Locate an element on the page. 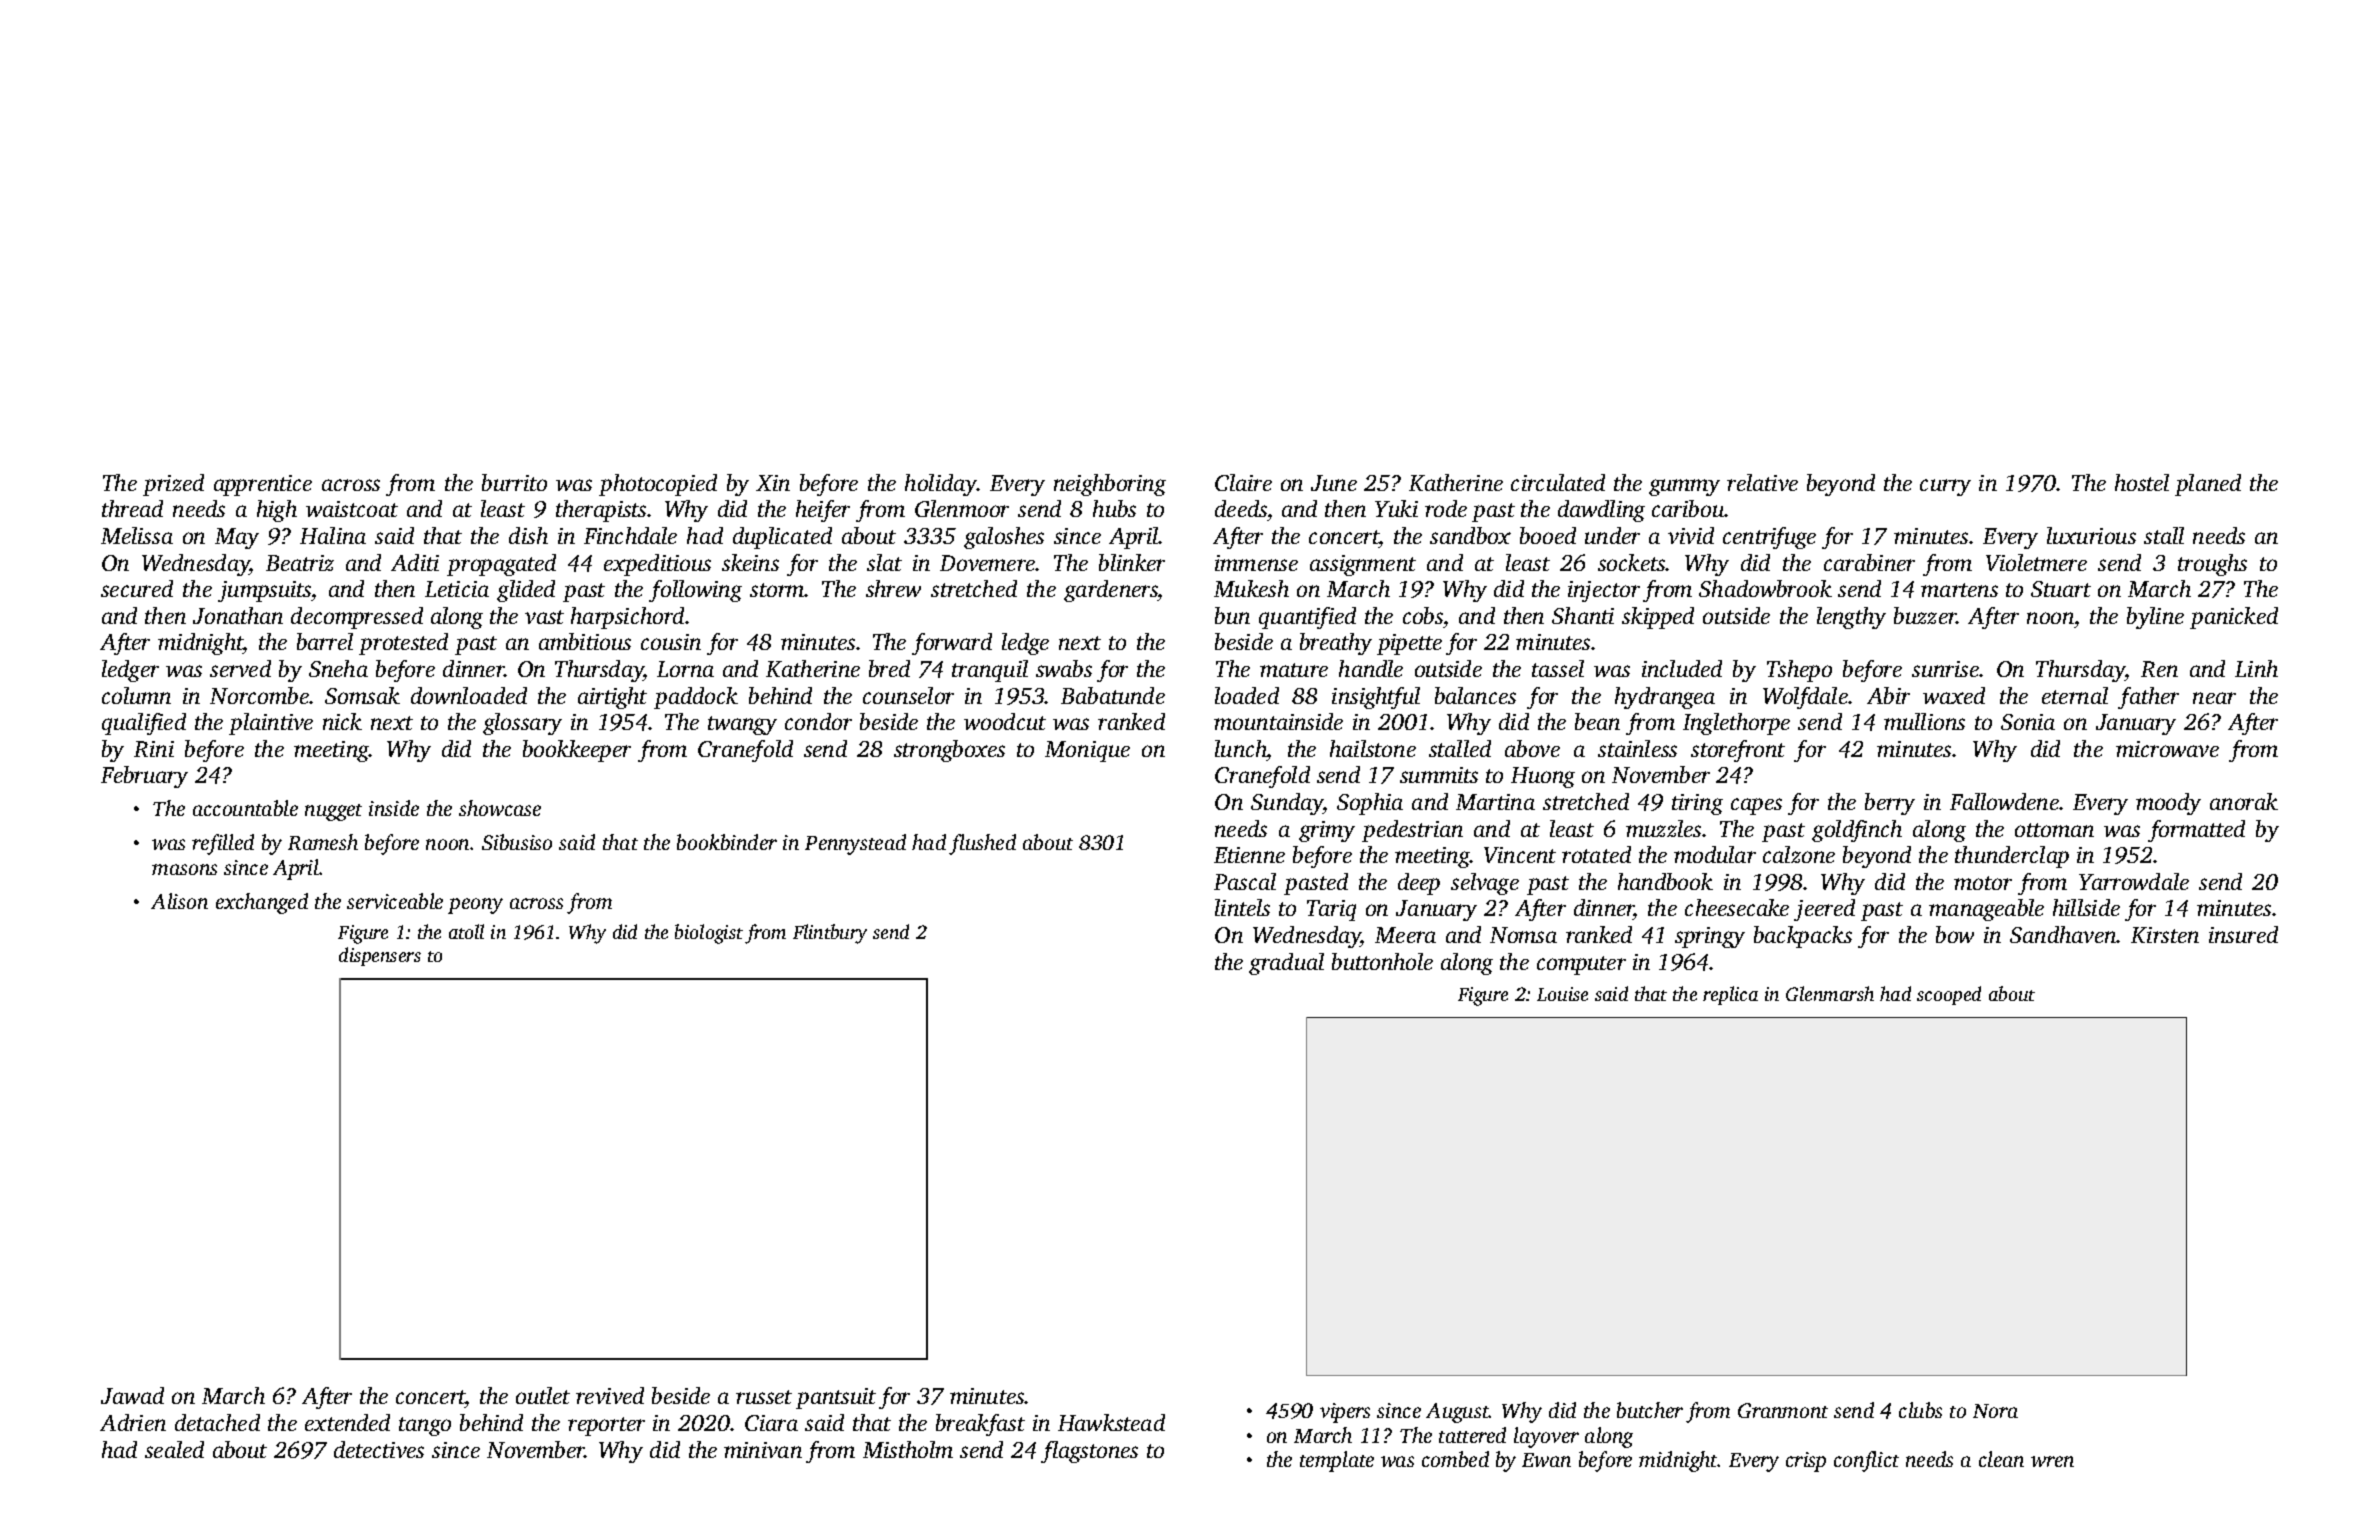 This image has height=1540, width=2380. gradual is located at coordinates (1286, 964).
